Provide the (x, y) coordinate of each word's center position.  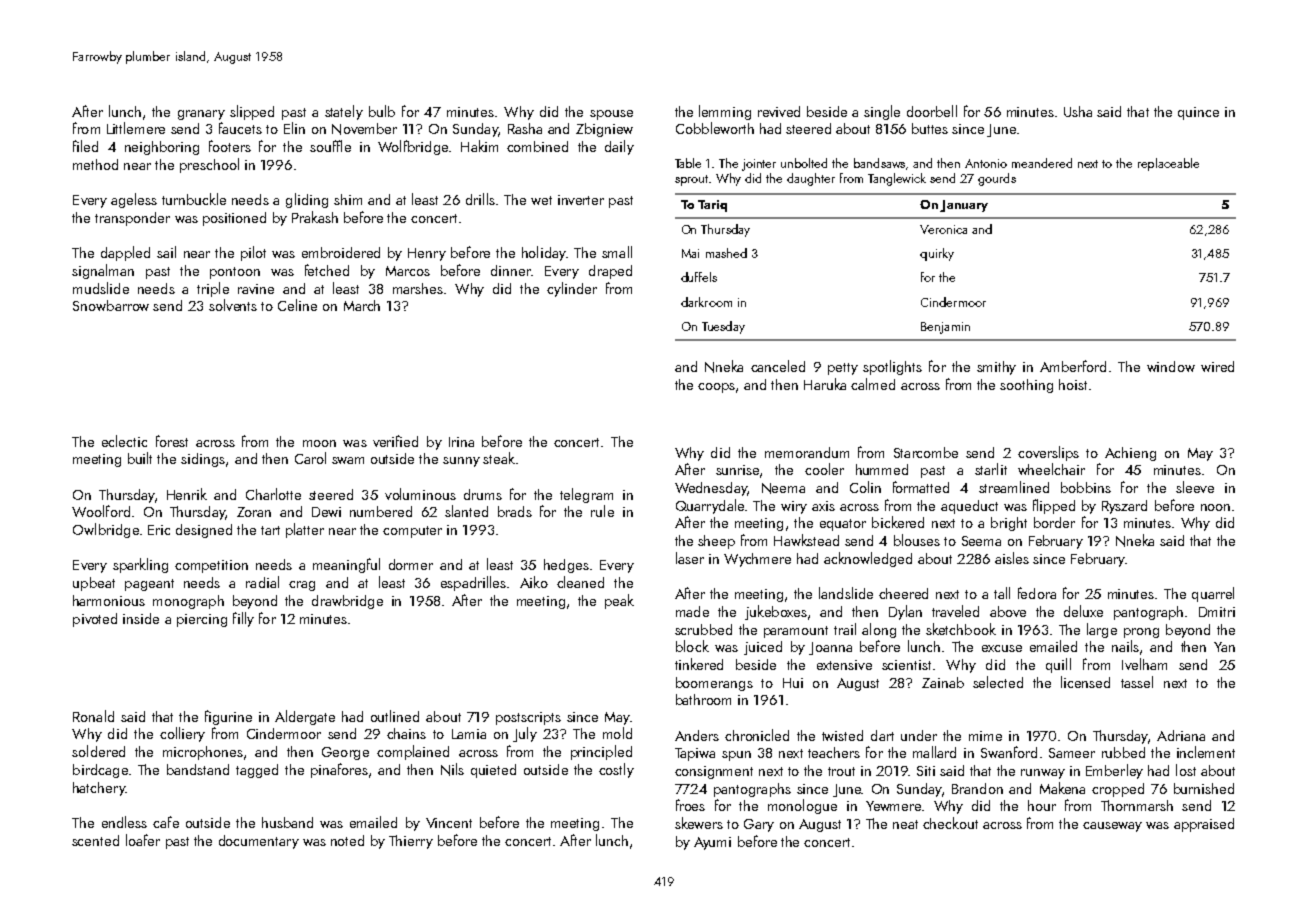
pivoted (95, 620)
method (95, 164)
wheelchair (1051, 469)
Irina (461, 442)
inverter (581, 200)
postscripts (528, 718)
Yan (1224, 647)
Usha (1078, 111)
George (345, 753)
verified (395, 441)
